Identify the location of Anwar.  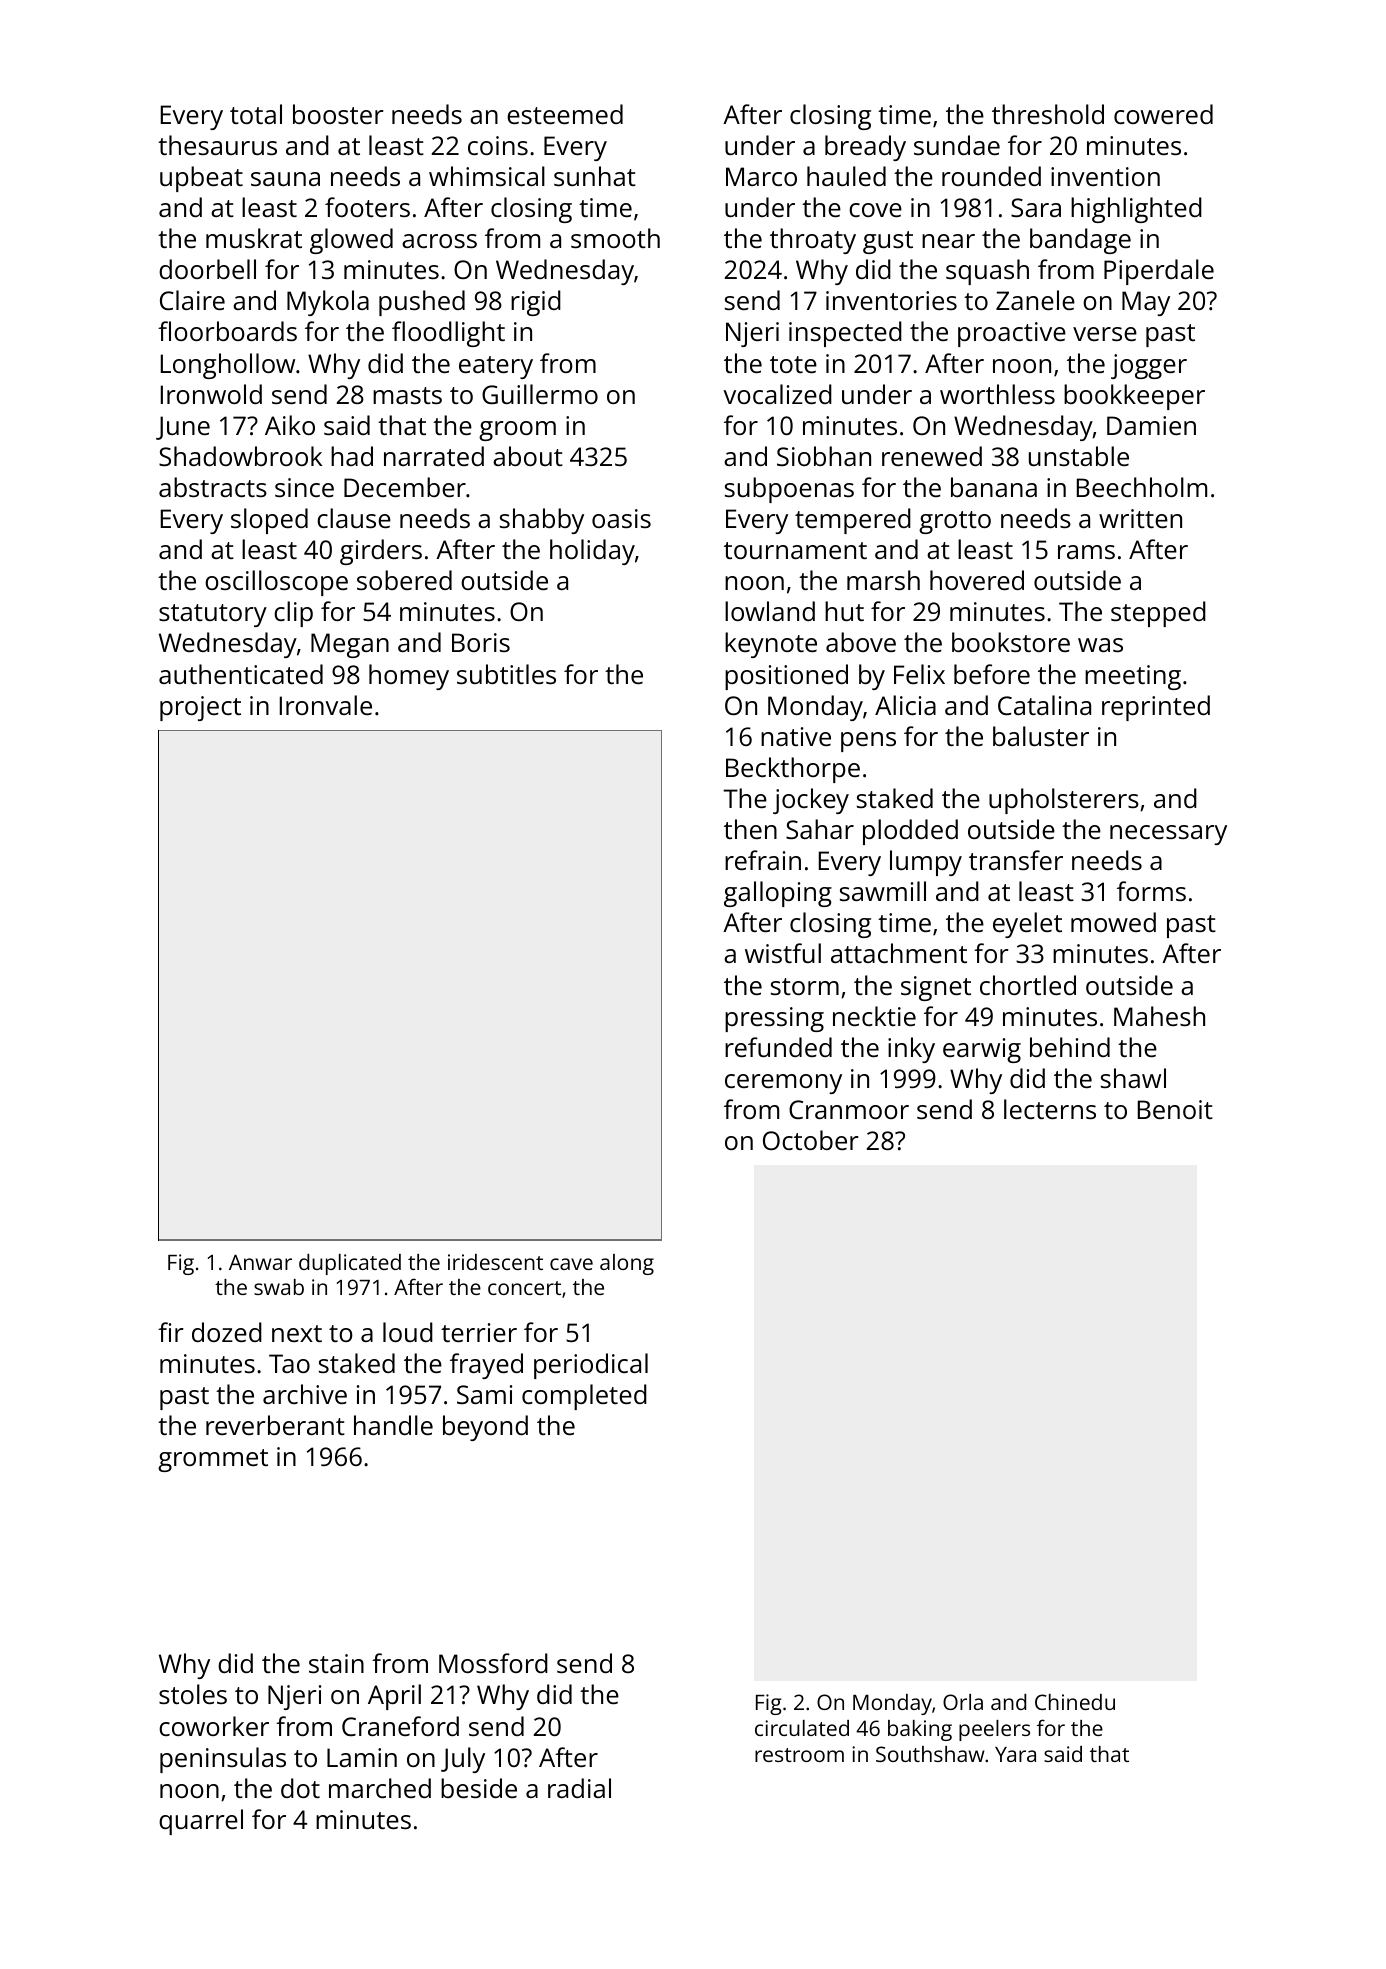
(260, 1262).
